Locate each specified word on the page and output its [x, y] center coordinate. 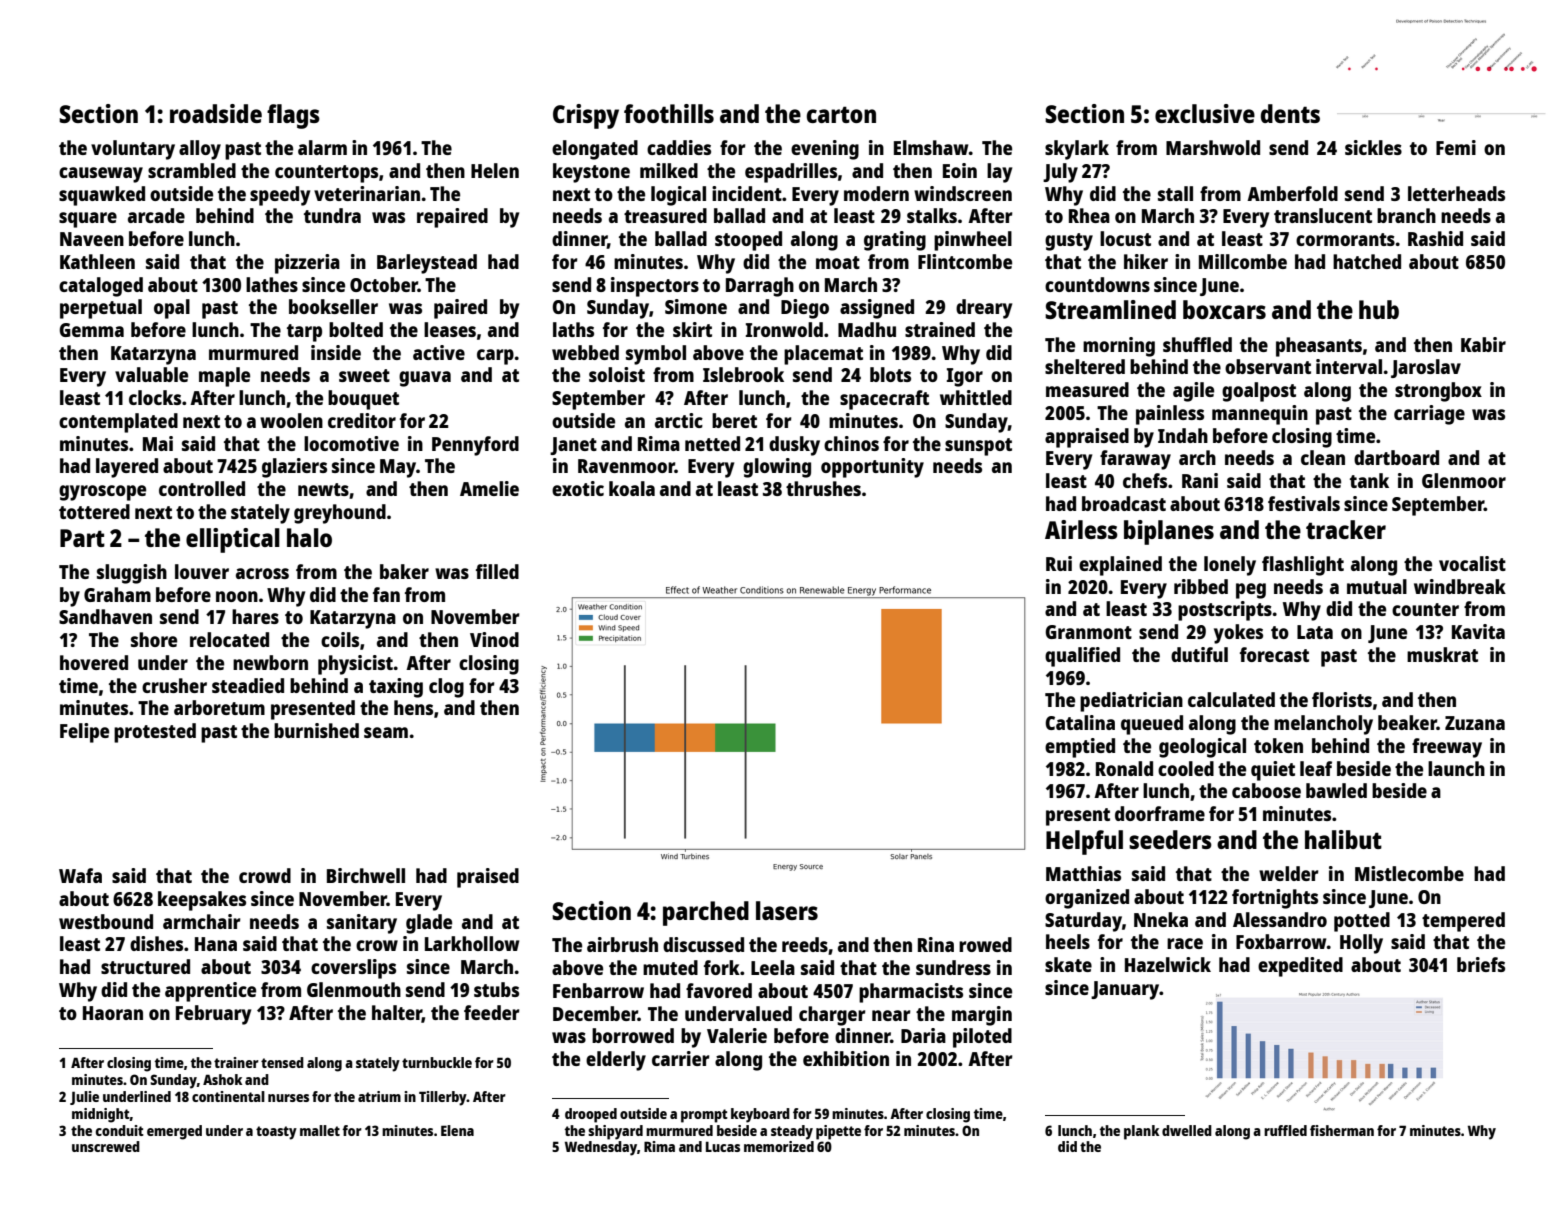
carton [841, 114]
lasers [787, 910]
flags [293, 116]
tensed [282, 1062]
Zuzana [1475, 723]
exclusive [1205, 113]
